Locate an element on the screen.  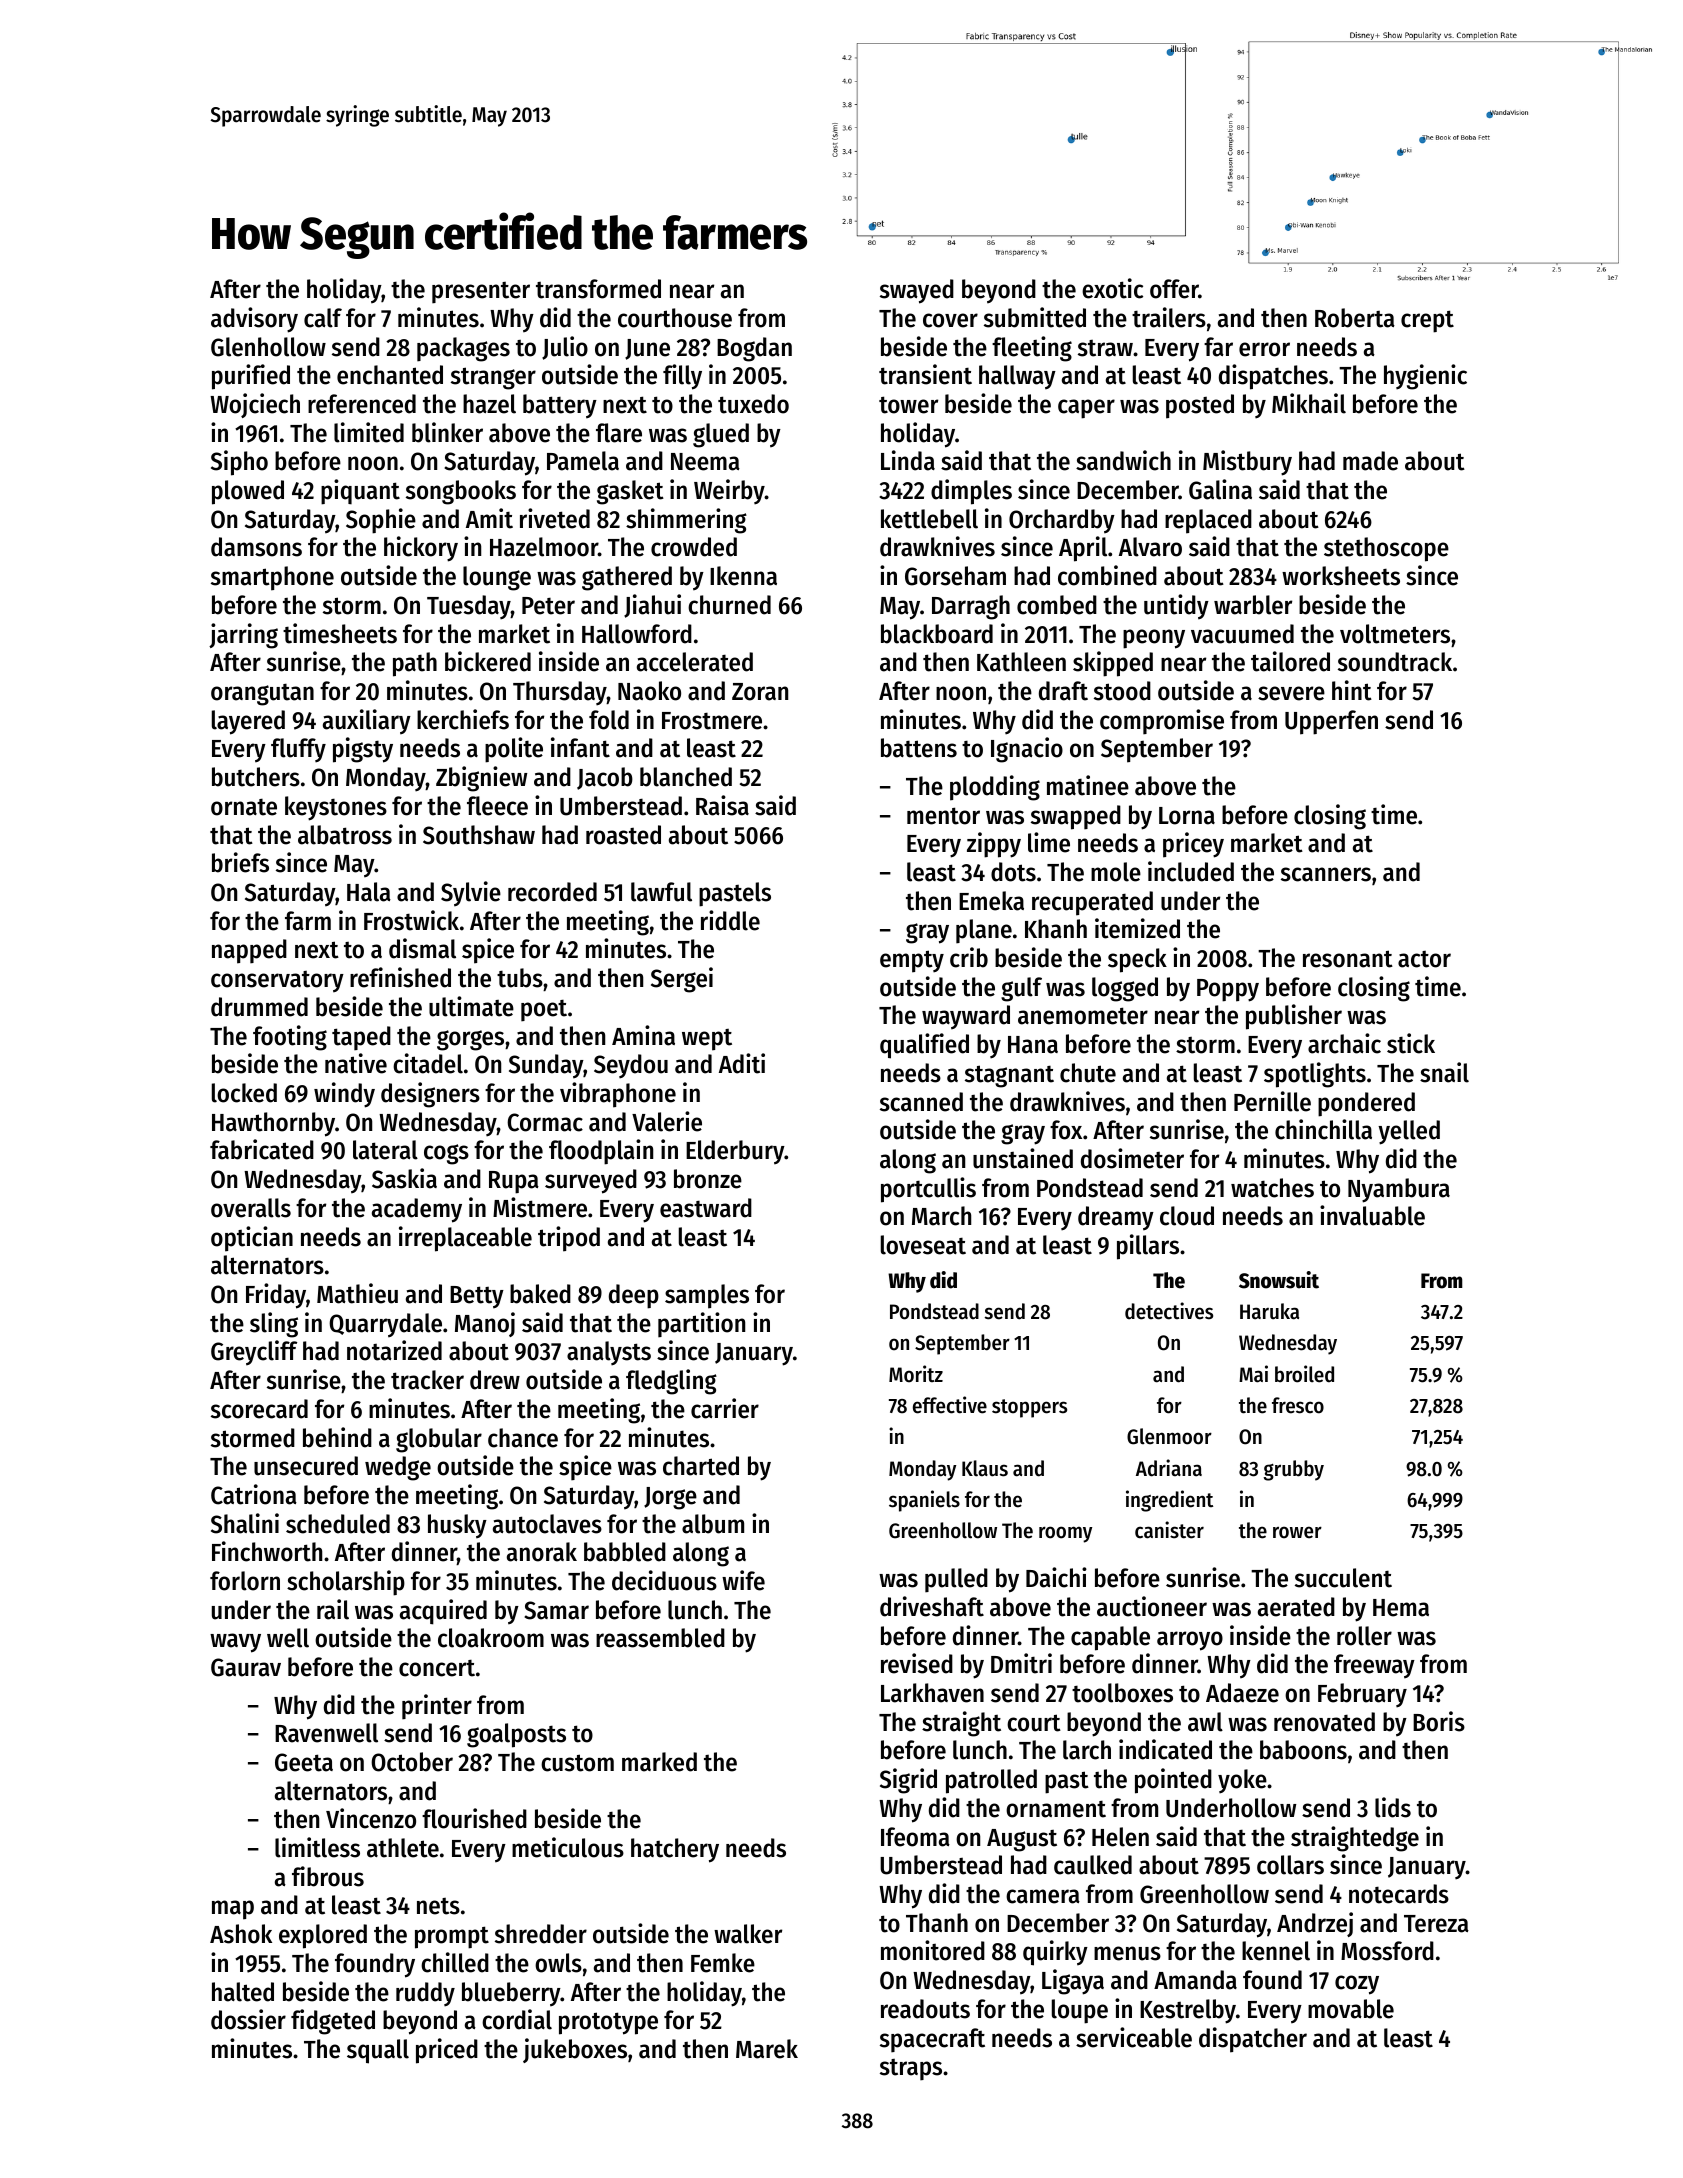
behind is located at coordinates (337, 1437).
